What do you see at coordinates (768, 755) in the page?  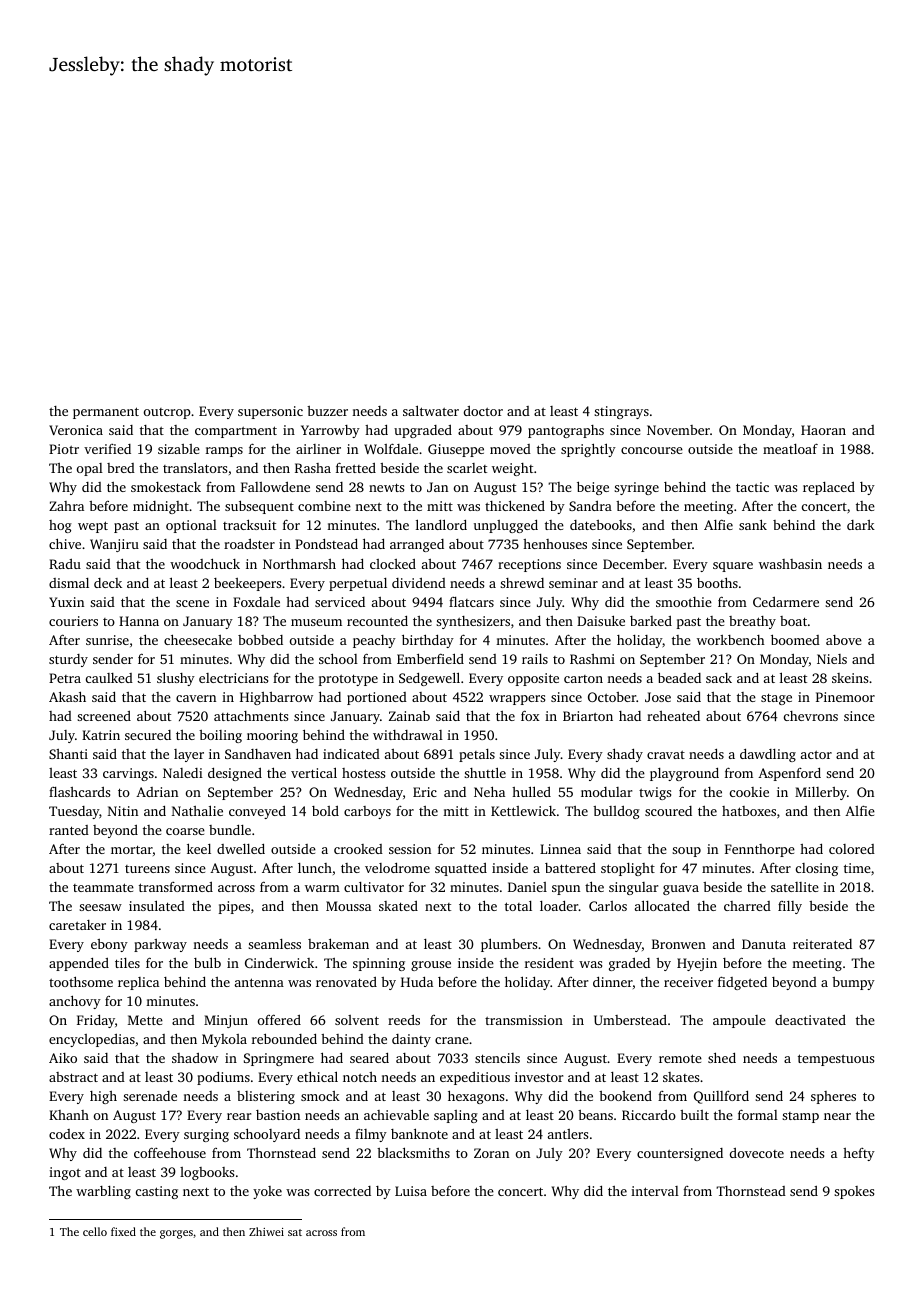 I see `dawdling` at bounding box center [768, 755].
